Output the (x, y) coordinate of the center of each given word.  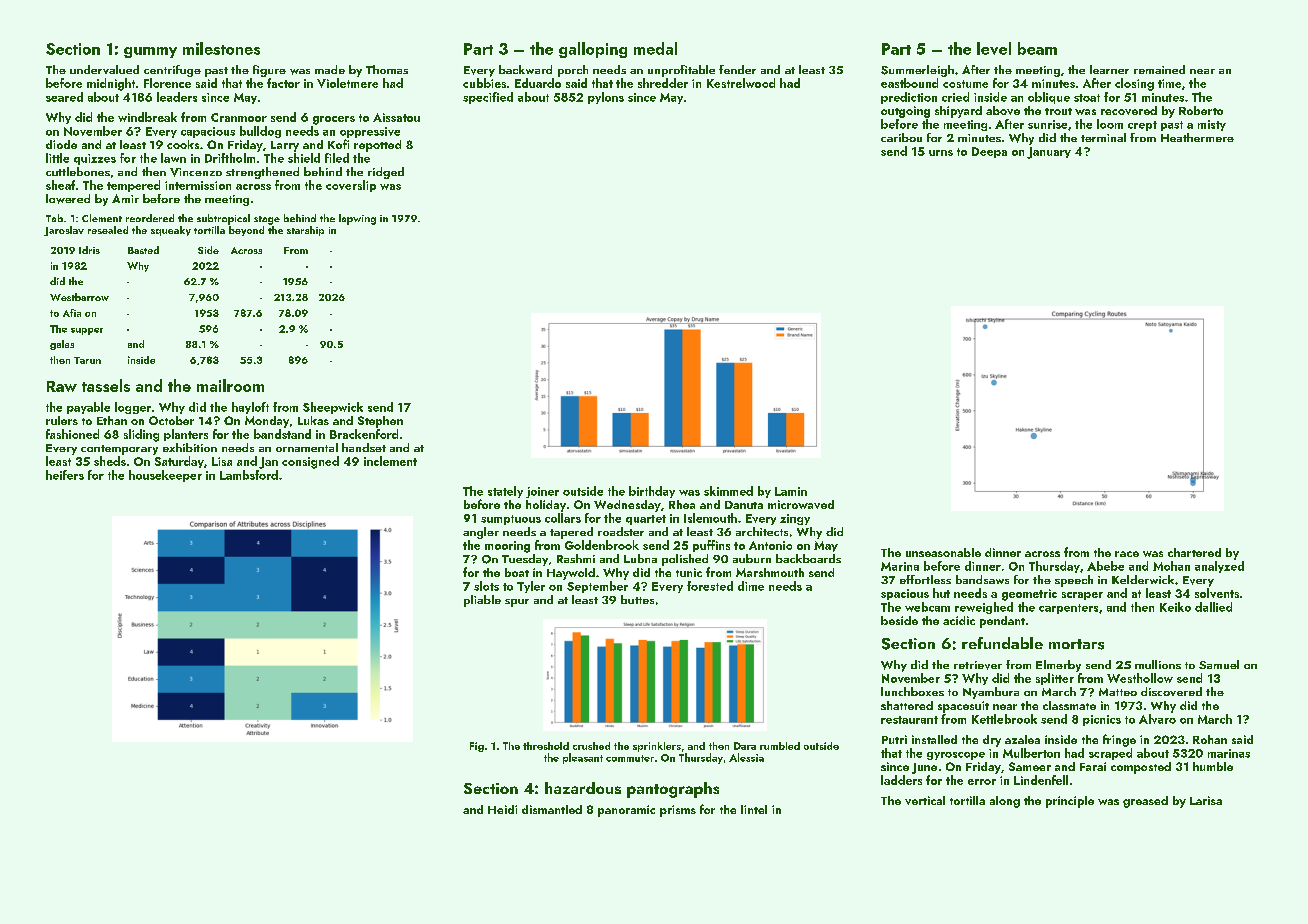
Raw (62, 386)
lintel (754, 809)
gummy (150, 52)
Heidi (502, 809)
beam (1037, 48)
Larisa (1206, 800)
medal (655, 48)
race (1127, 554)
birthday (652, 492)
